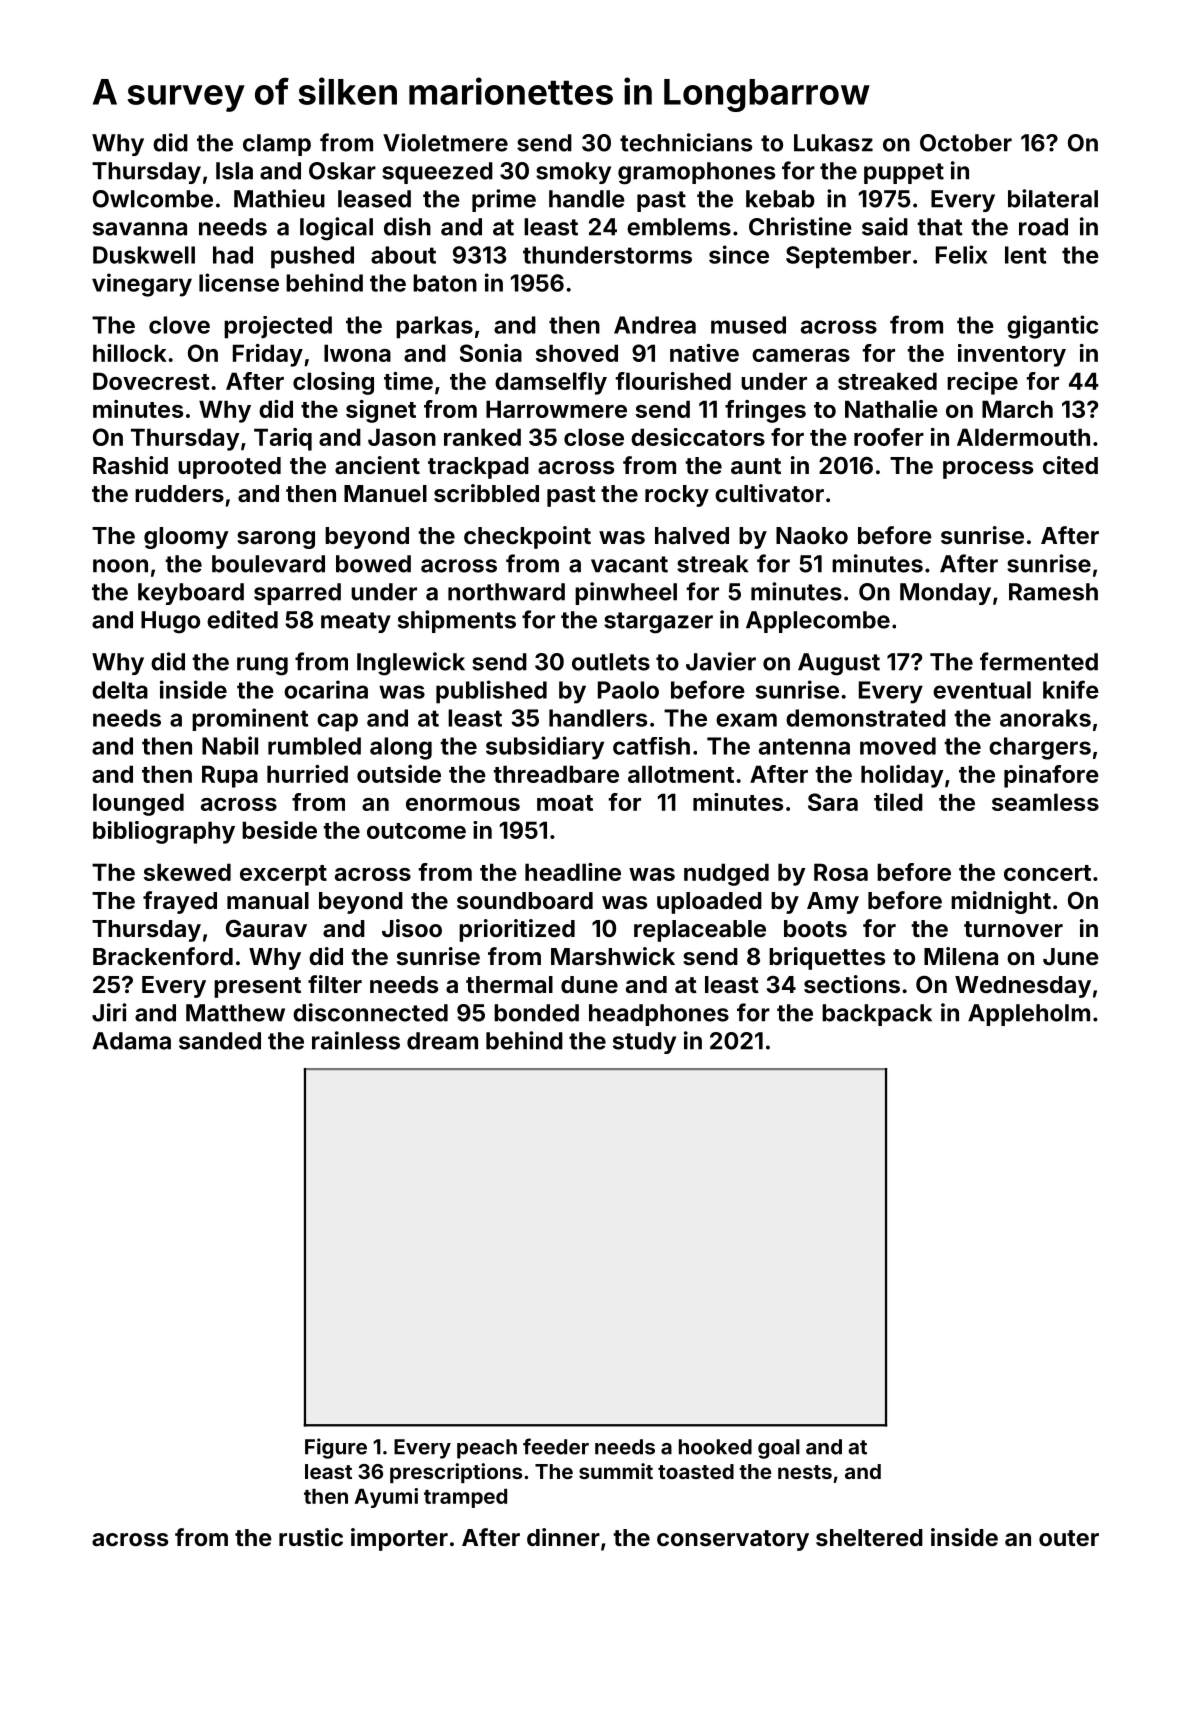  I want to click on feeder, so click(556, 1446).
